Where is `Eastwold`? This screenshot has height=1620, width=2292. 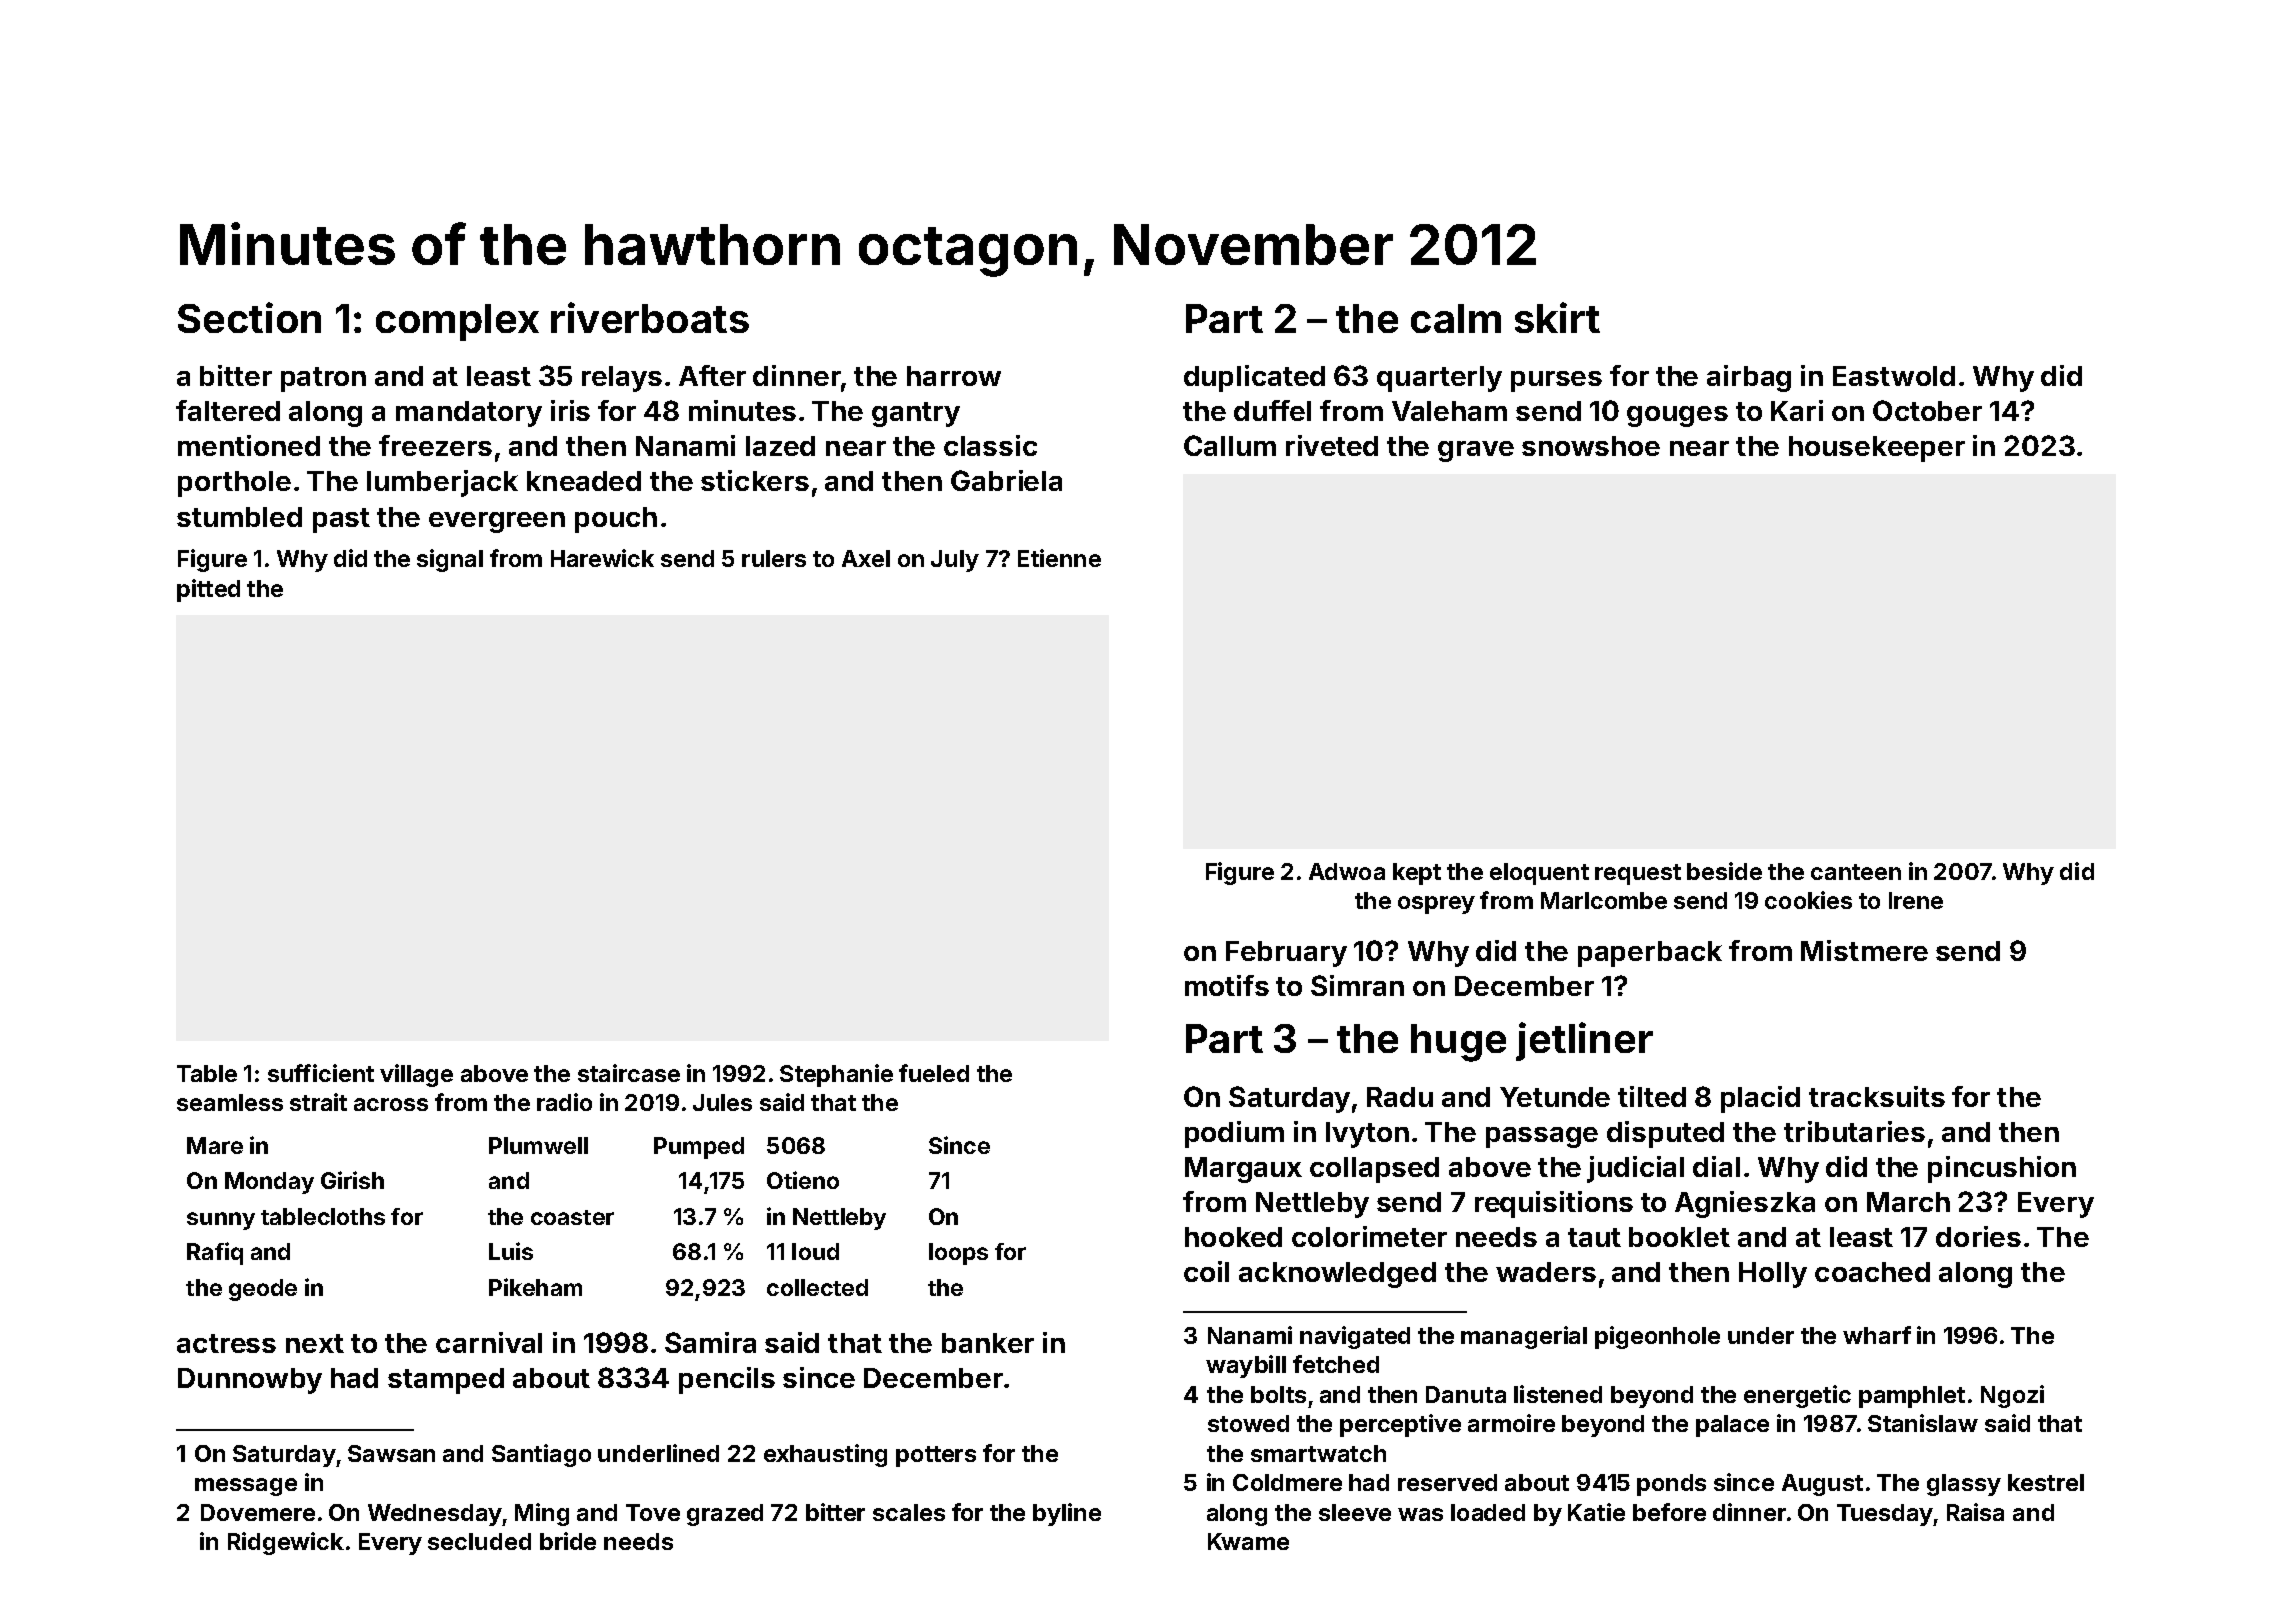
Eastwold is located at coordinates (1894, 376).
